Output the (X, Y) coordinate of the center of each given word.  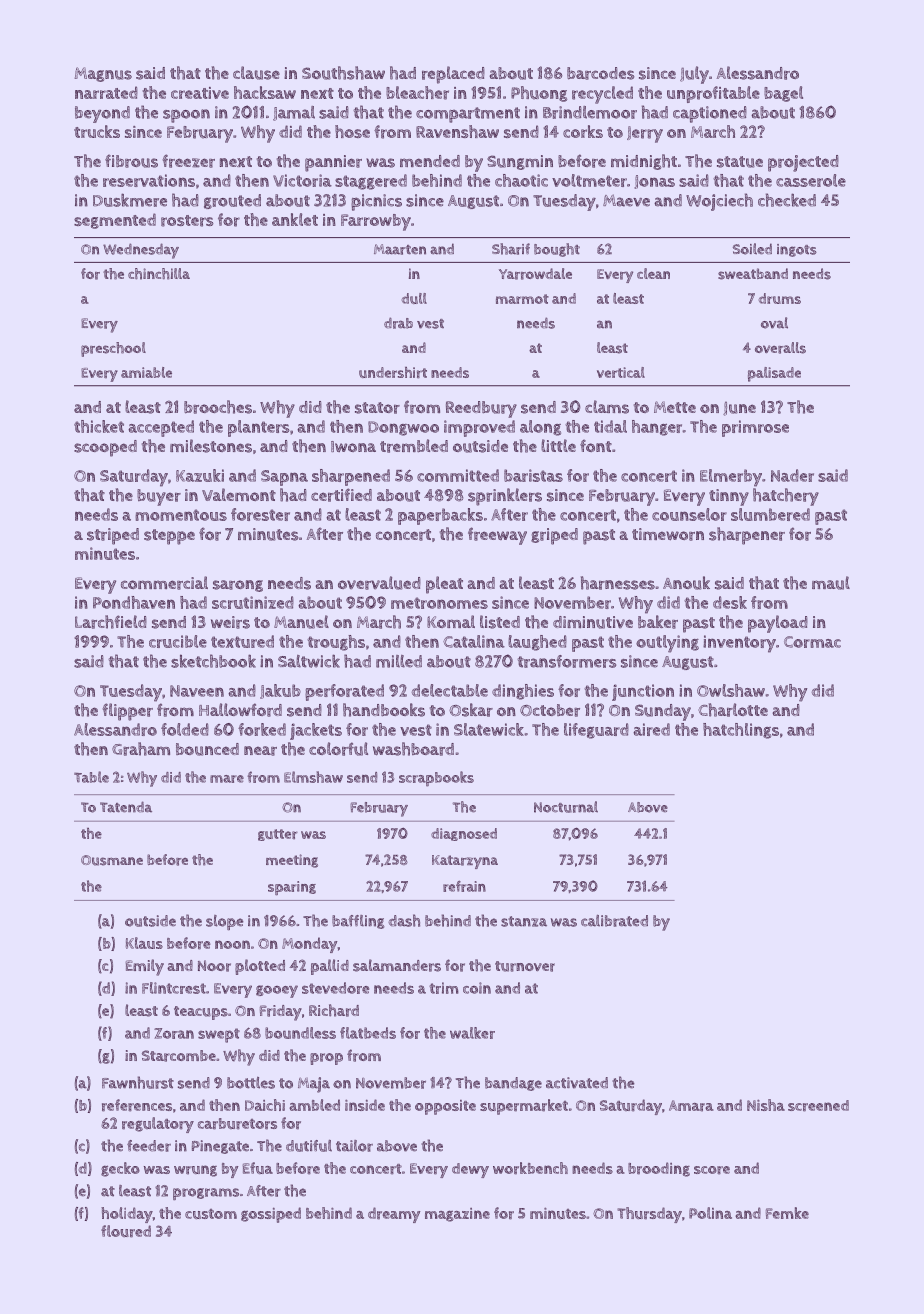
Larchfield (111, 622)
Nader (792, 475)
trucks (97, 131)
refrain (464, 886)
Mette (675, 407)
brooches (218, 407)
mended (430, 161)
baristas (533, 475)
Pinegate (220, 1147)
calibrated (614, 921)
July (694, 75)
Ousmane (112, 860)
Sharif (511, 249)
